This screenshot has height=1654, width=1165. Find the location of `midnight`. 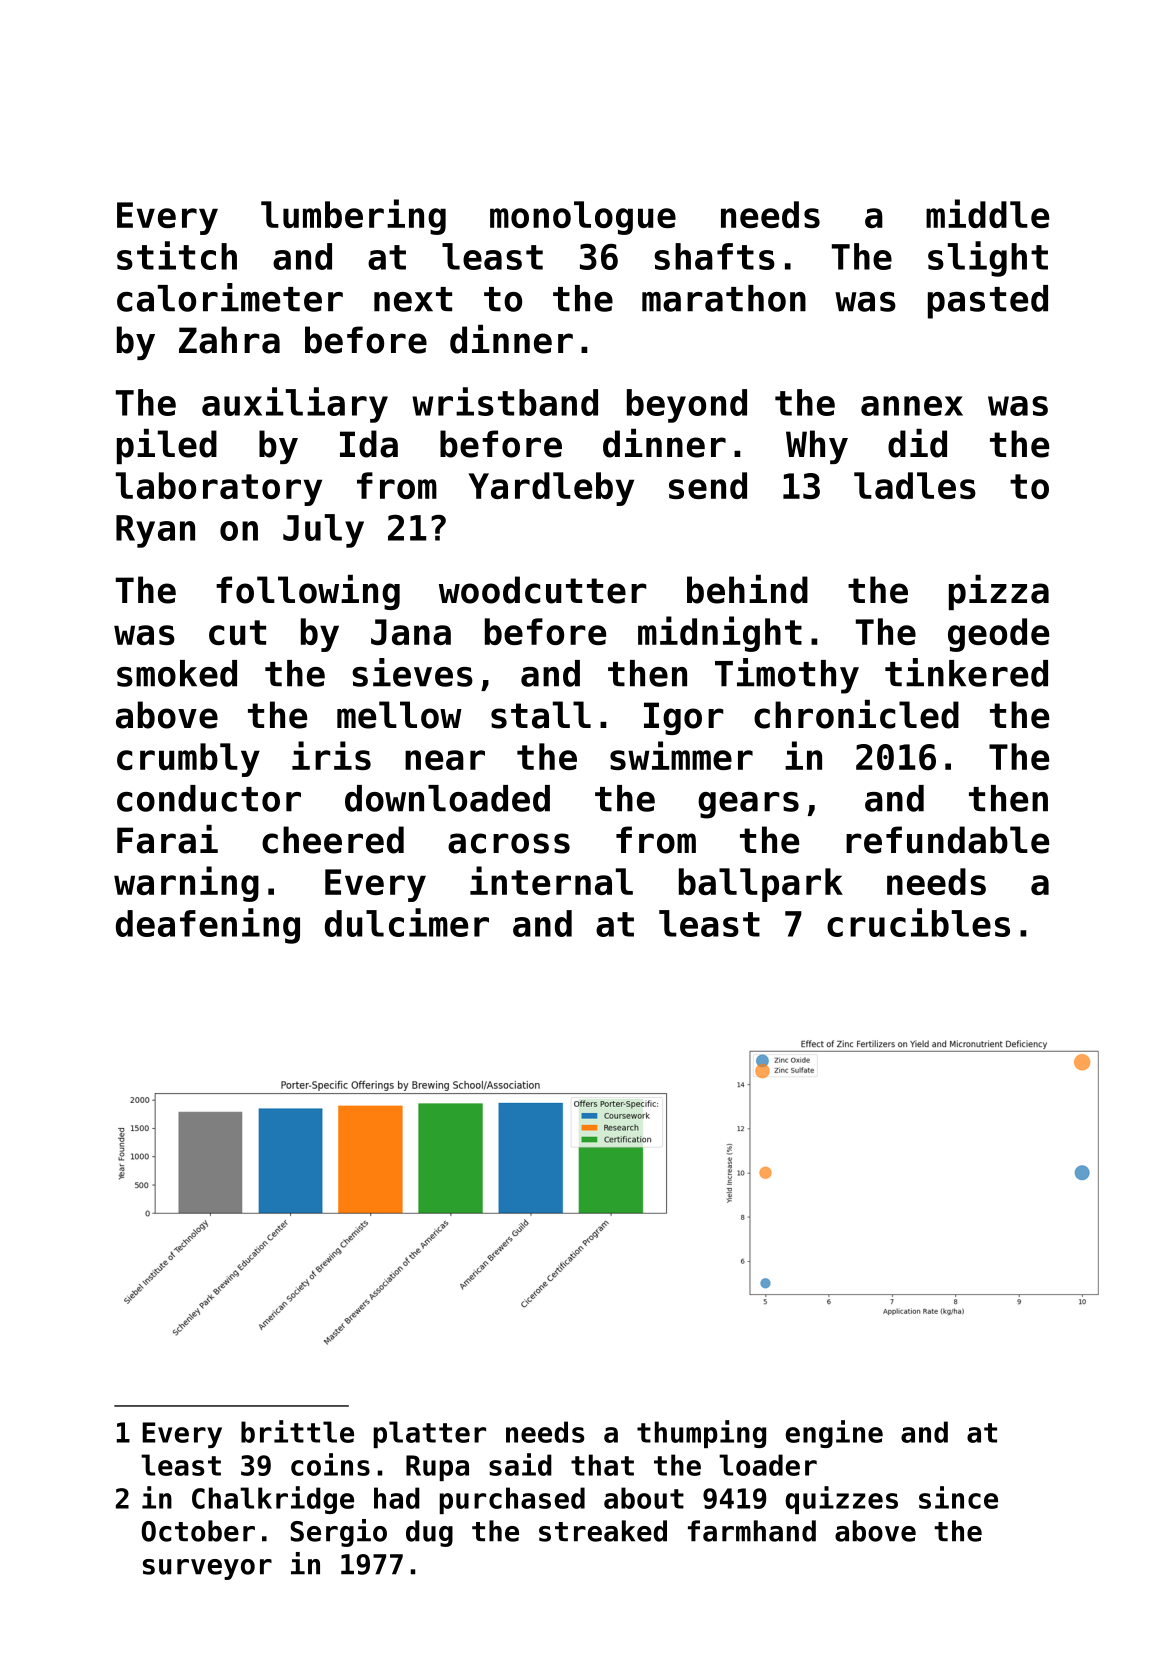

midnight is located at coordinates (720, 634).
